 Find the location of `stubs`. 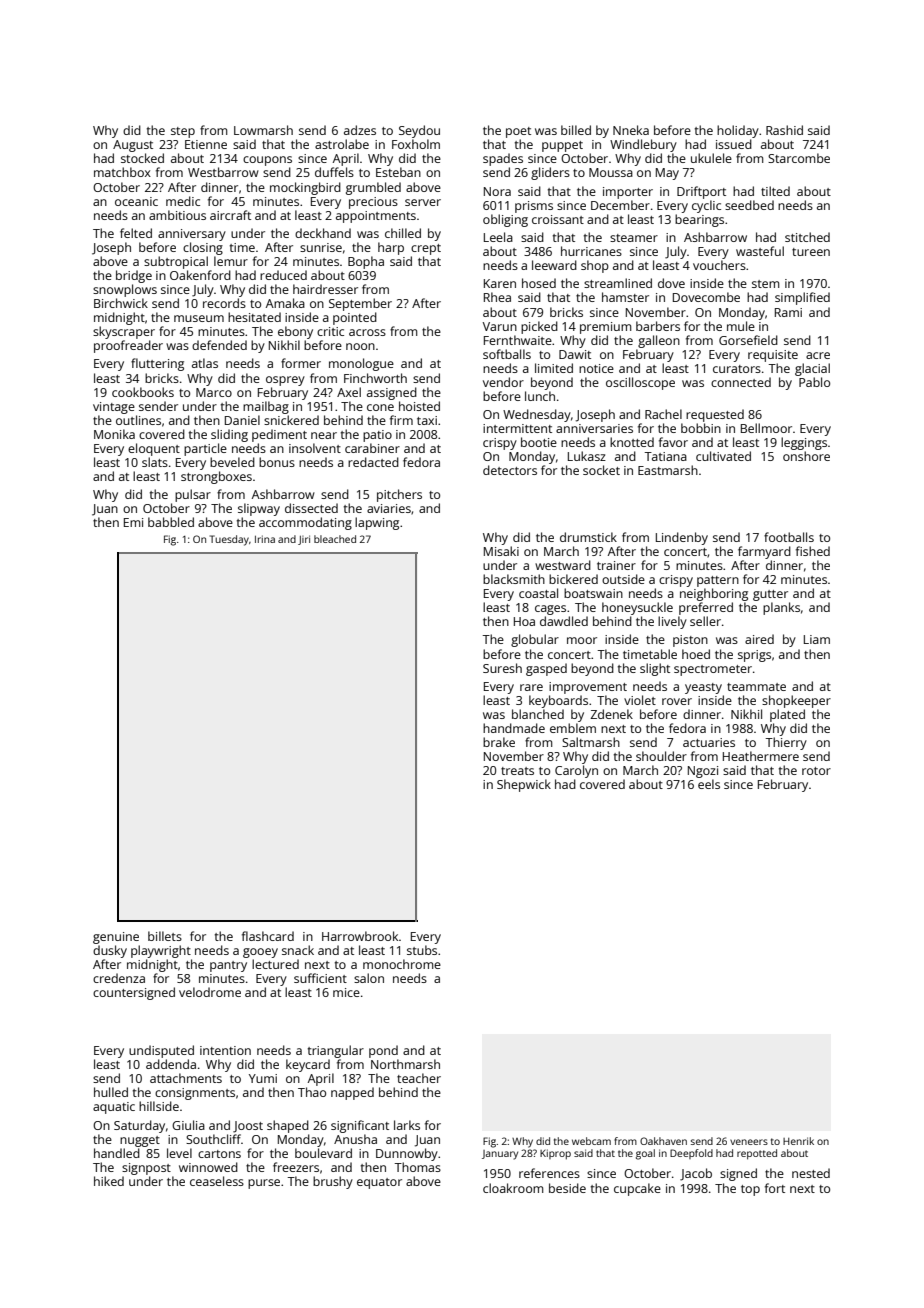

stubs is located at coordinates (422, 950).
